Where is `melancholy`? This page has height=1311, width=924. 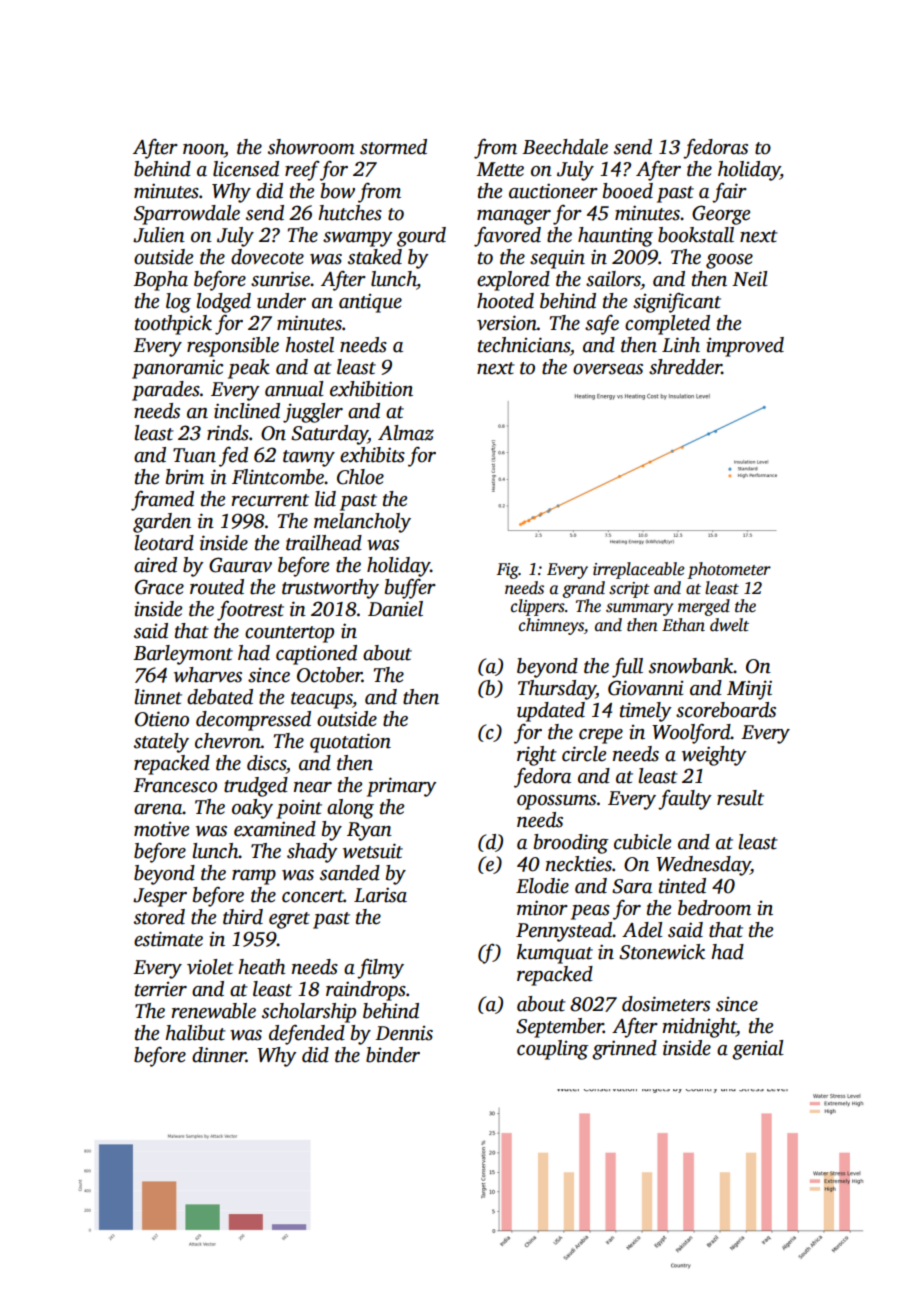
melancholy is located at coordinates (362, 523).
